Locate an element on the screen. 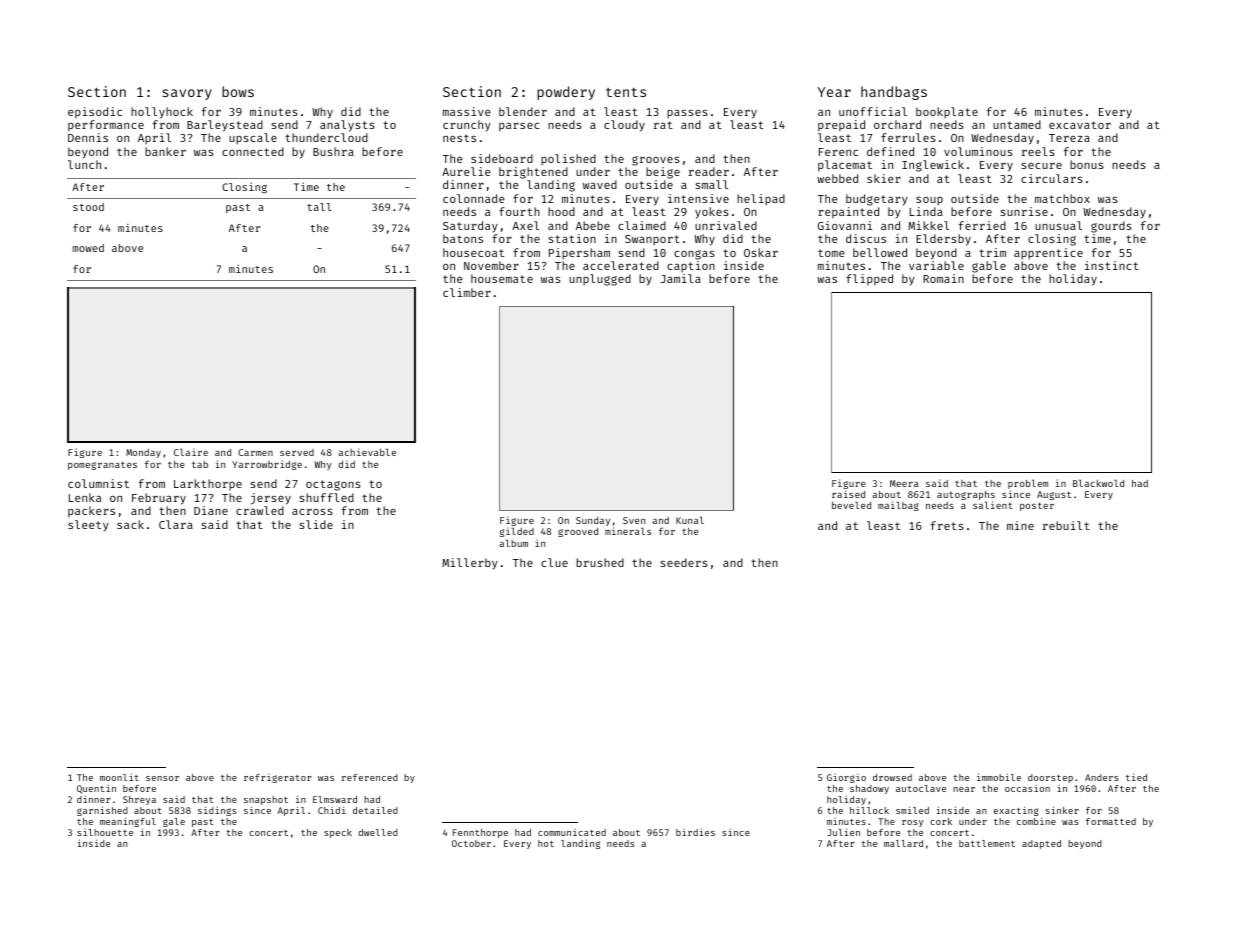  excavator is located at coordinates (1080, 125).
